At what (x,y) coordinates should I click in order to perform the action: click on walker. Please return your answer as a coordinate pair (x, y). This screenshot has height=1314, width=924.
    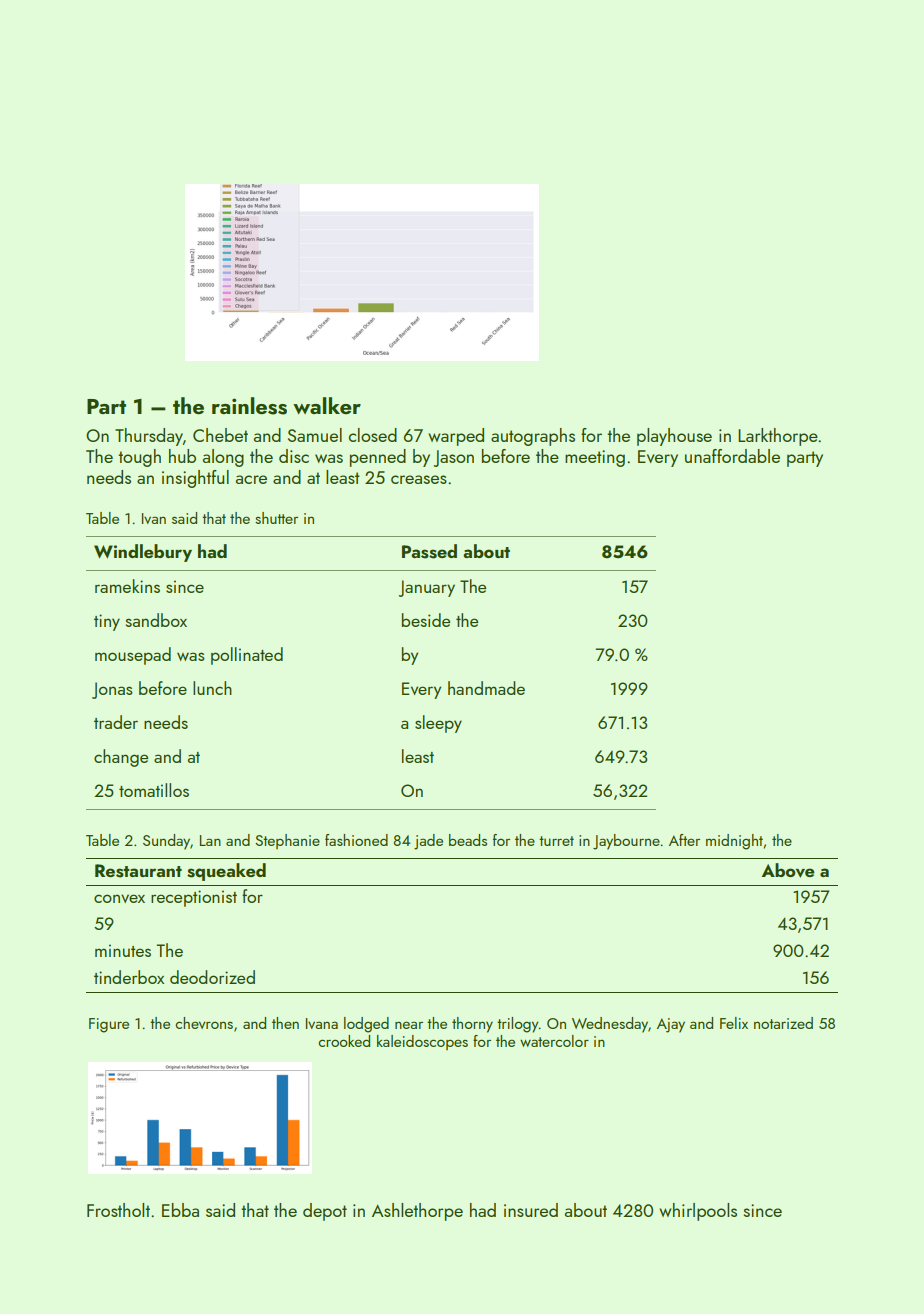
    Looking at the image, I should click on (327, 405).
